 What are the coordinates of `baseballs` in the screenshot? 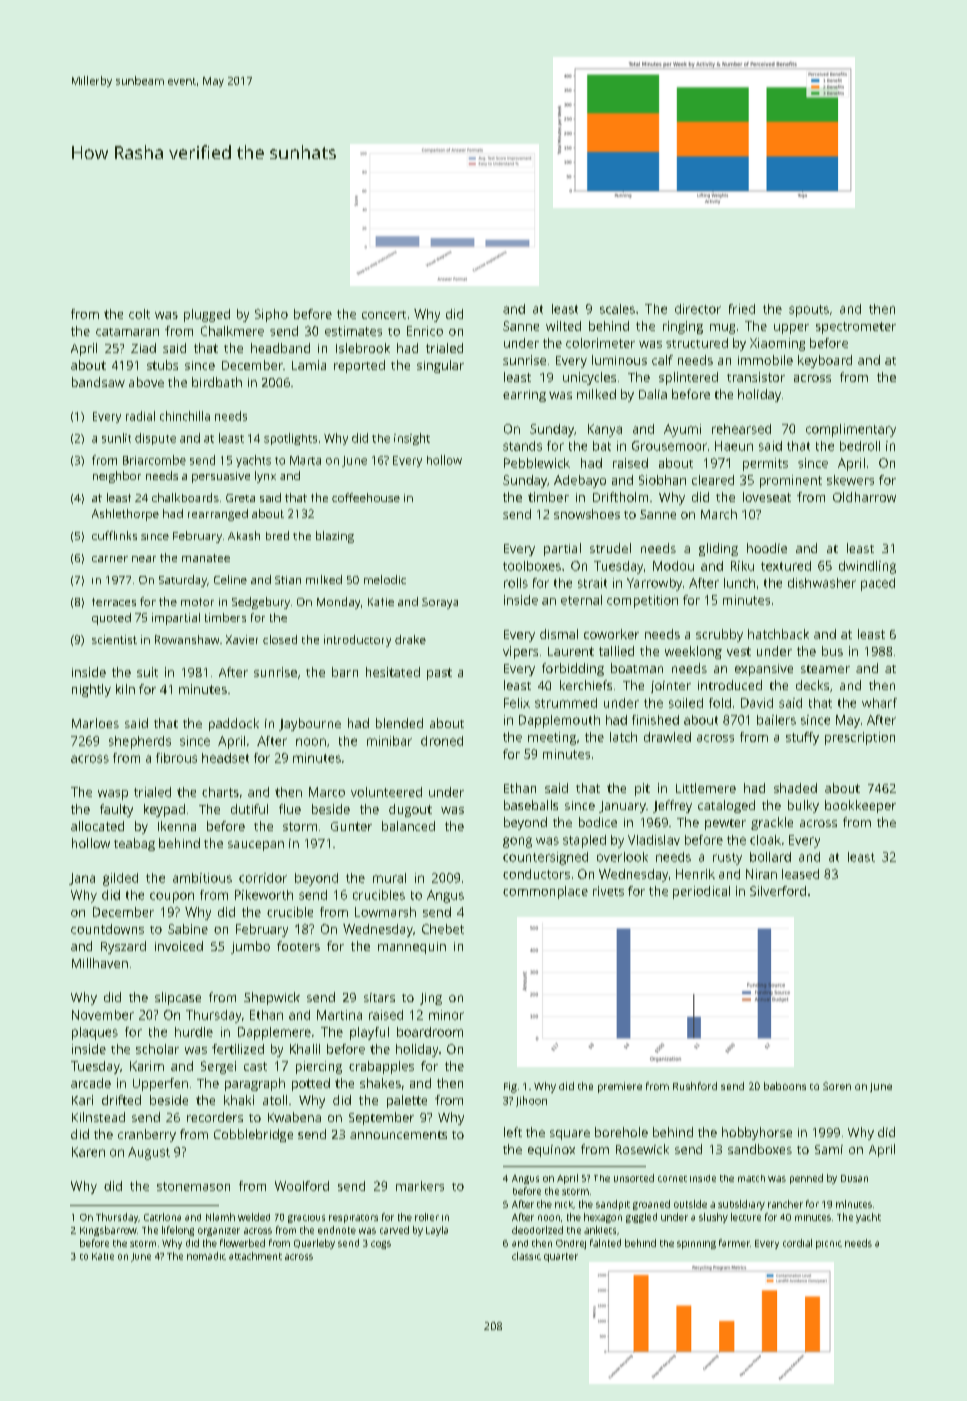 It's located at (531, 805).
